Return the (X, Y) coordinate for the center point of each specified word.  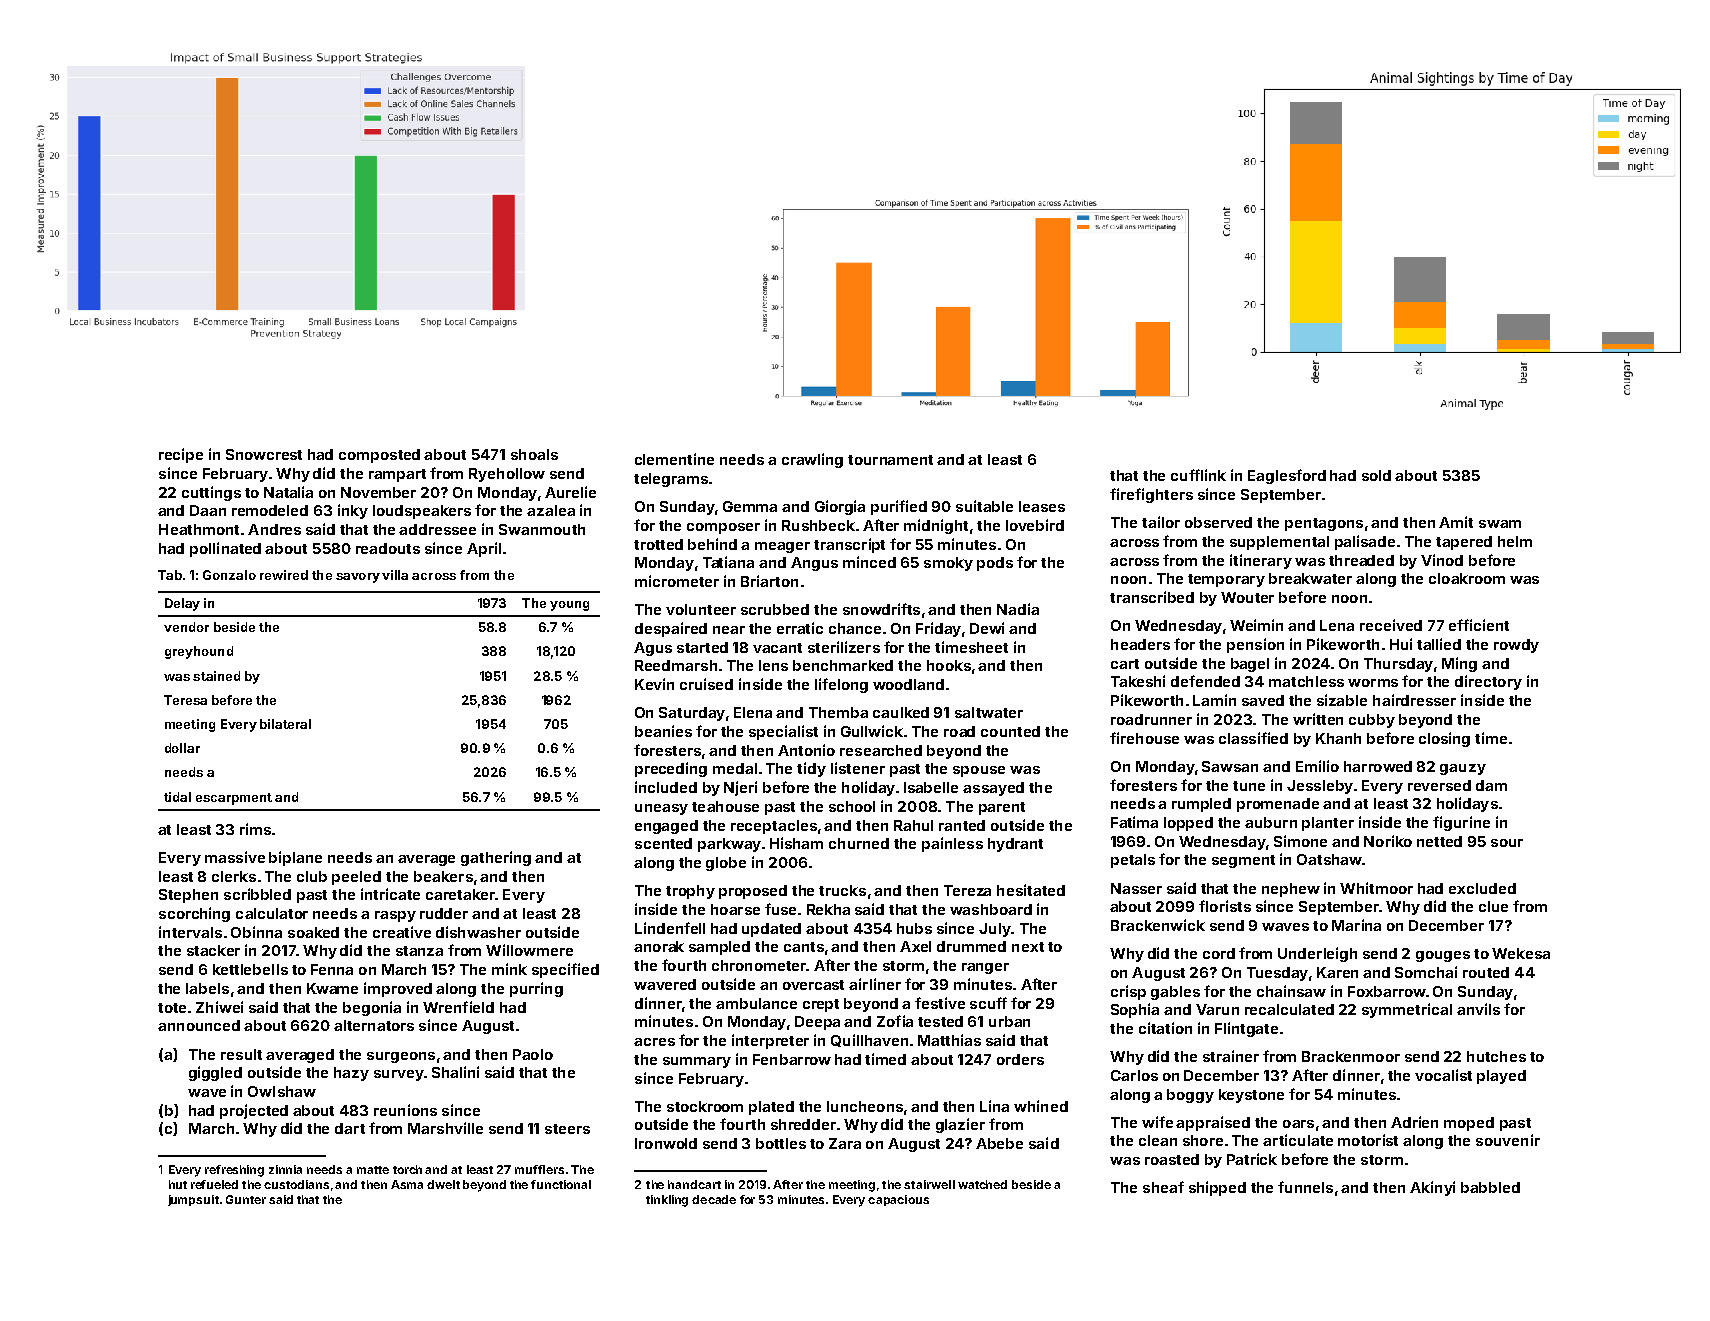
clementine (674, 459)
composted (379, 456)
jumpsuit (193, 1200)
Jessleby (1320, 787)
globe (726, 864)
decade (714, 1199)
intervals (190, 932)
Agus (653, 649)
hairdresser (1414, 700)
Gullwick (872, 731)
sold (1376, 475)
